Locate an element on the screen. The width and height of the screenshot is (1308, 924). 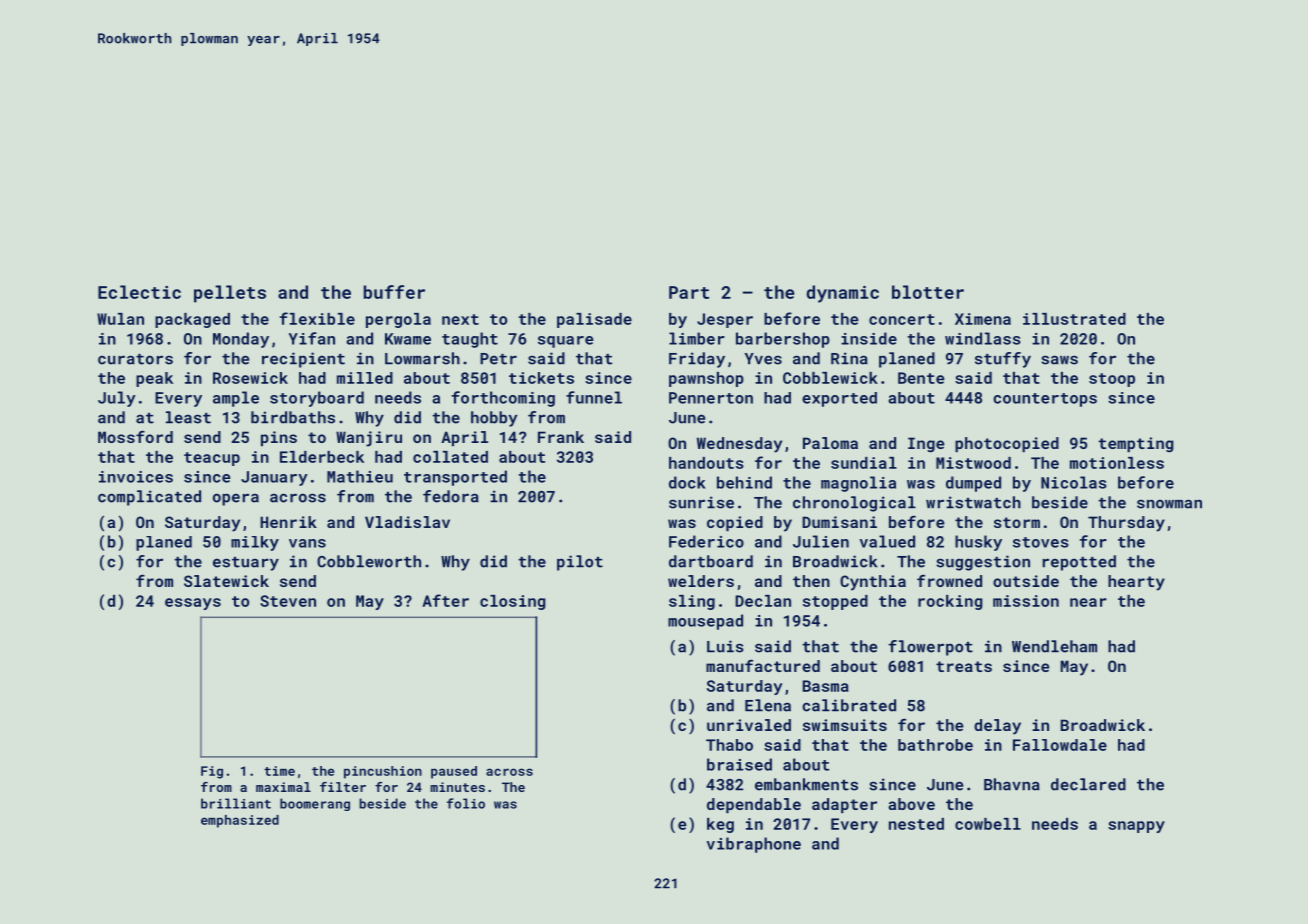
estuary is located at coordinates (246, 564).
